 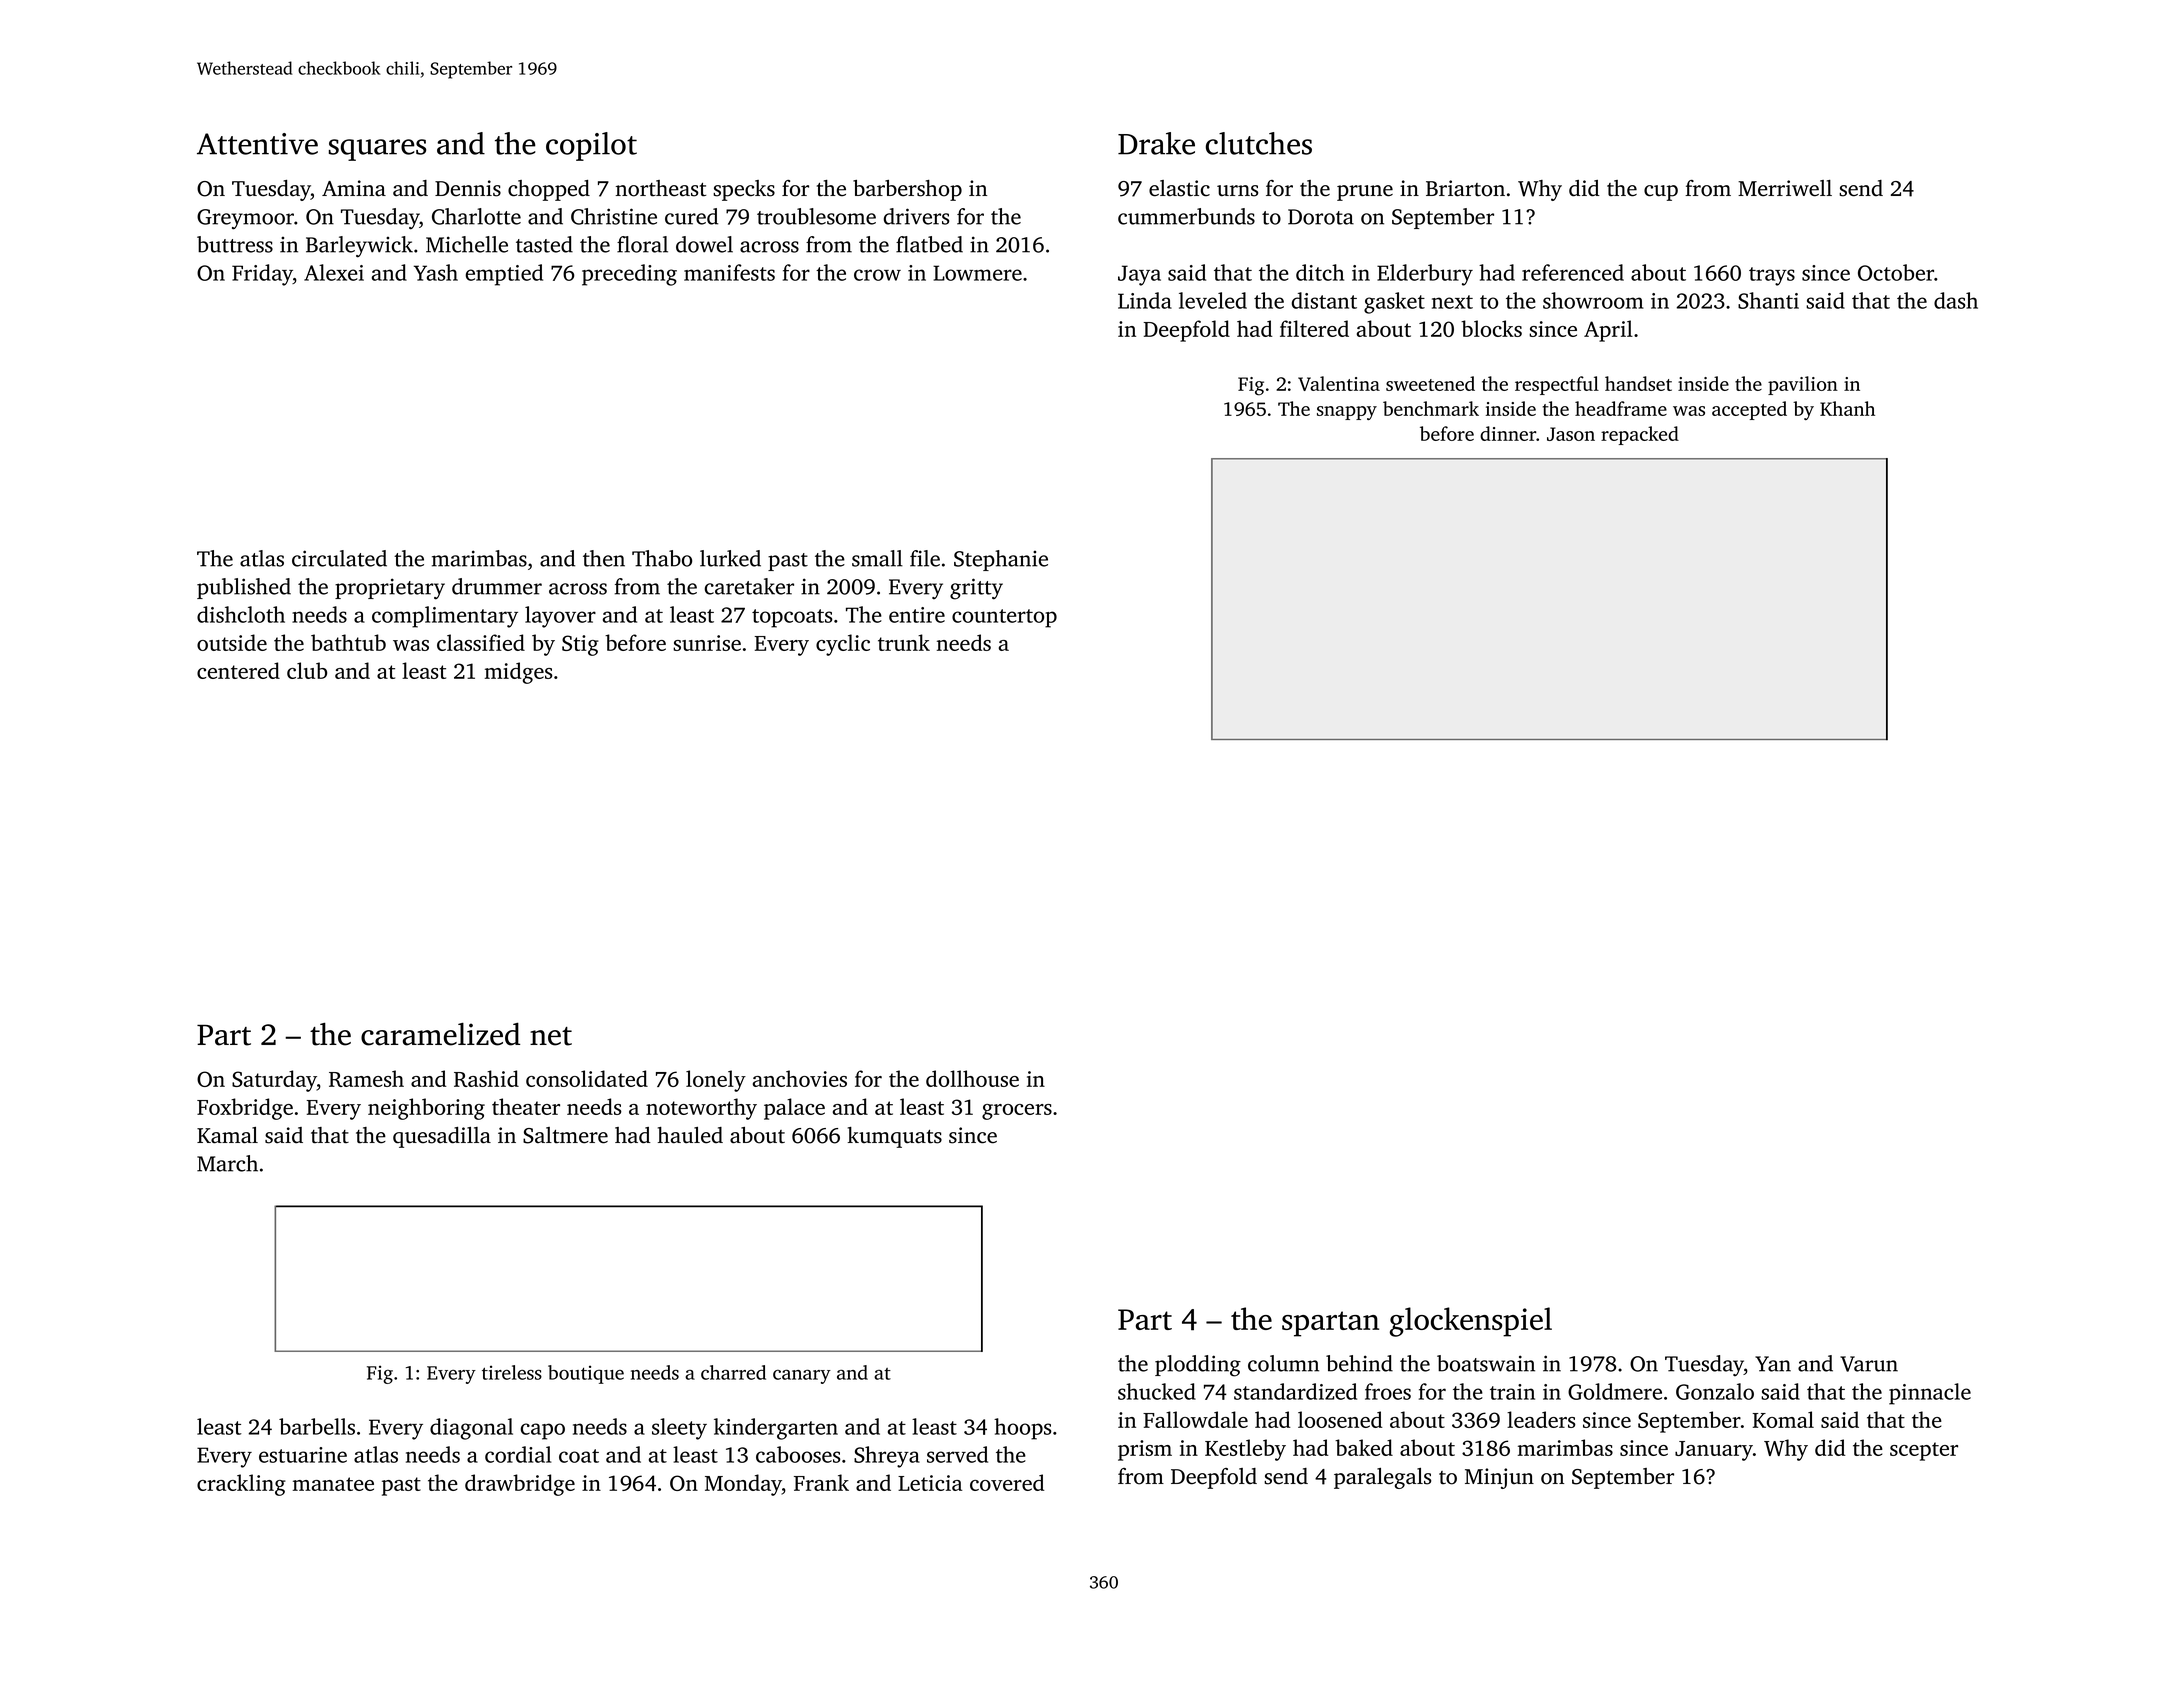 What do you see at coordinates (1465, 188) in the image?
I see `Briarton` at bounding box center [1465, 188].
